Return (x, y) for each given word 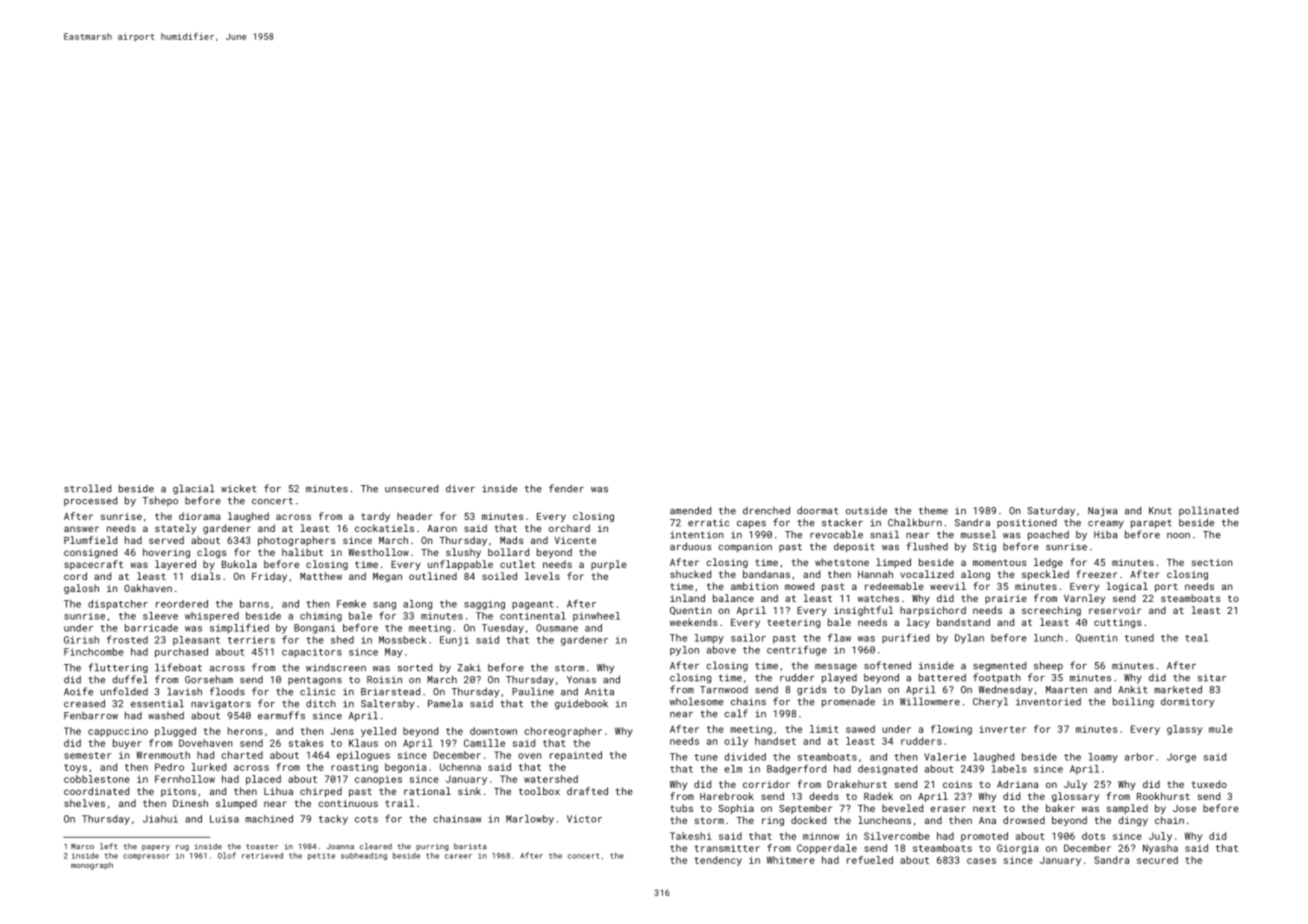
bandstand (963, 622)
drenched (766, 510)
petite (321, 856)
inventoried (1048, 702)
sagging (484, 605)
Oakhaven (148, 588)
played (839, 678)
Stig (984, 548)
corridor (766, 784)
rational (427, 791)
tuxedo (1209, 784)
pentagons (315, 681)
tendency (718, 861)
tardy (375, 517)
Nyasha (1160, 849)
